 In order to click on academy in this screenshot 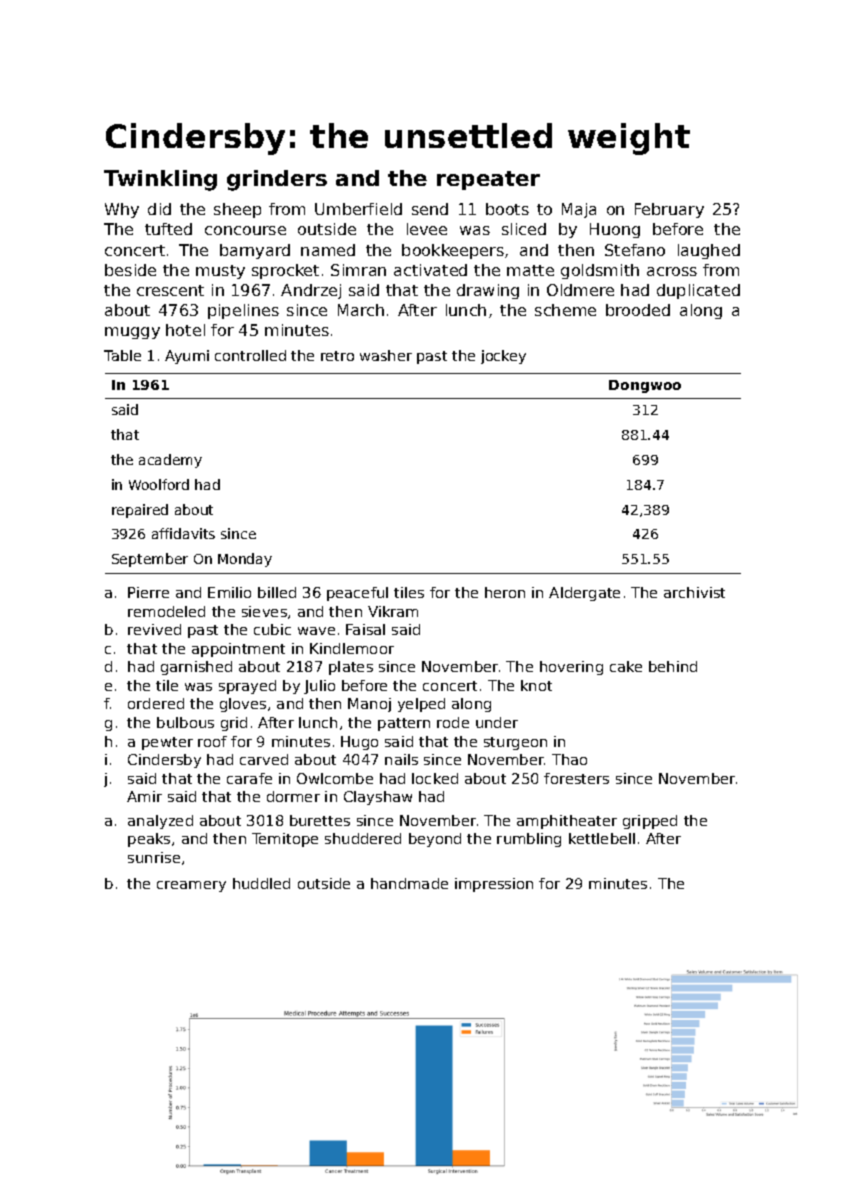, I will do `click(170, 461)`.
